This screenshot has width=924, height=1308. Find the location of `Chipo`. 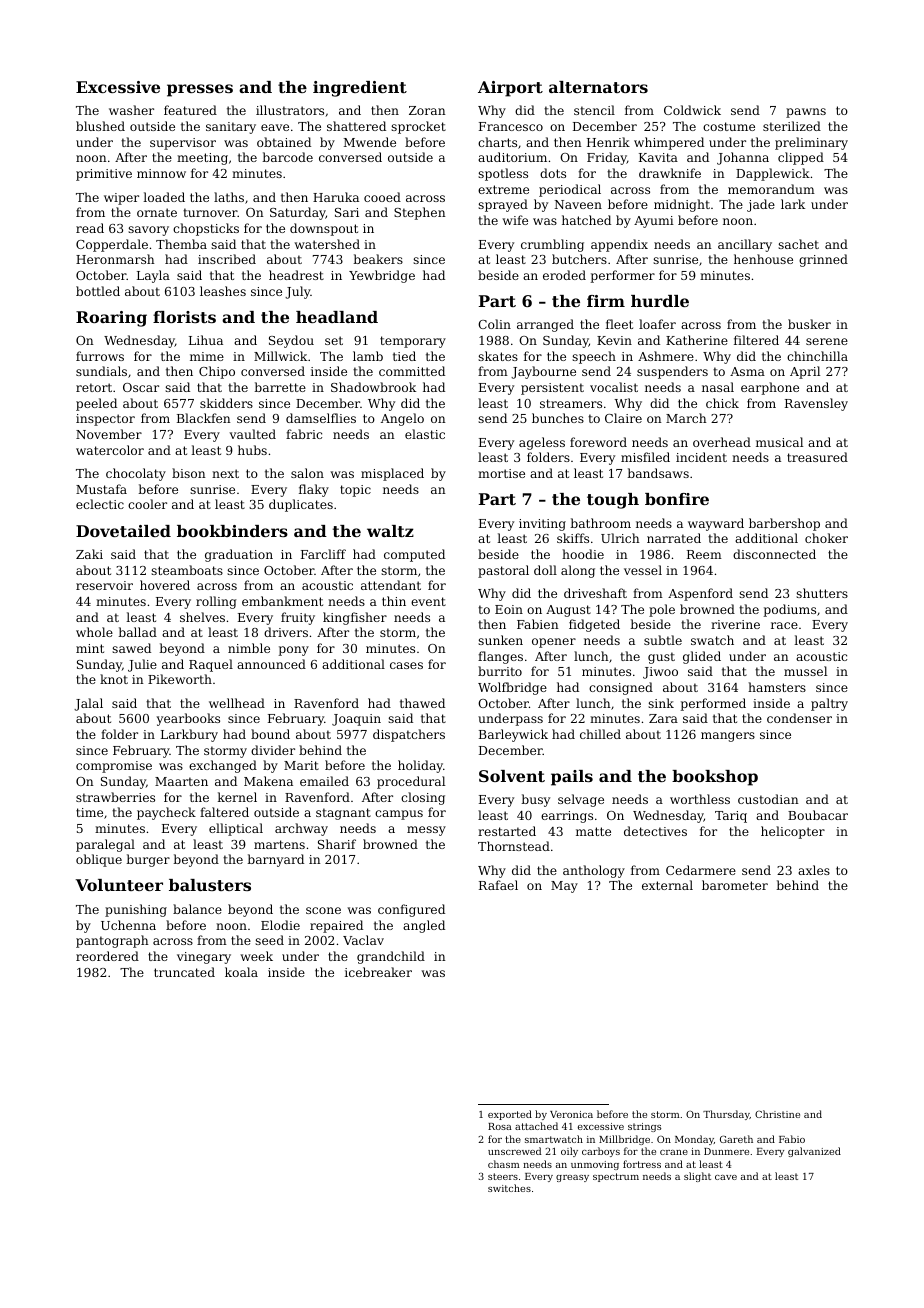

Chipo is located at coordinates (217, 372).
